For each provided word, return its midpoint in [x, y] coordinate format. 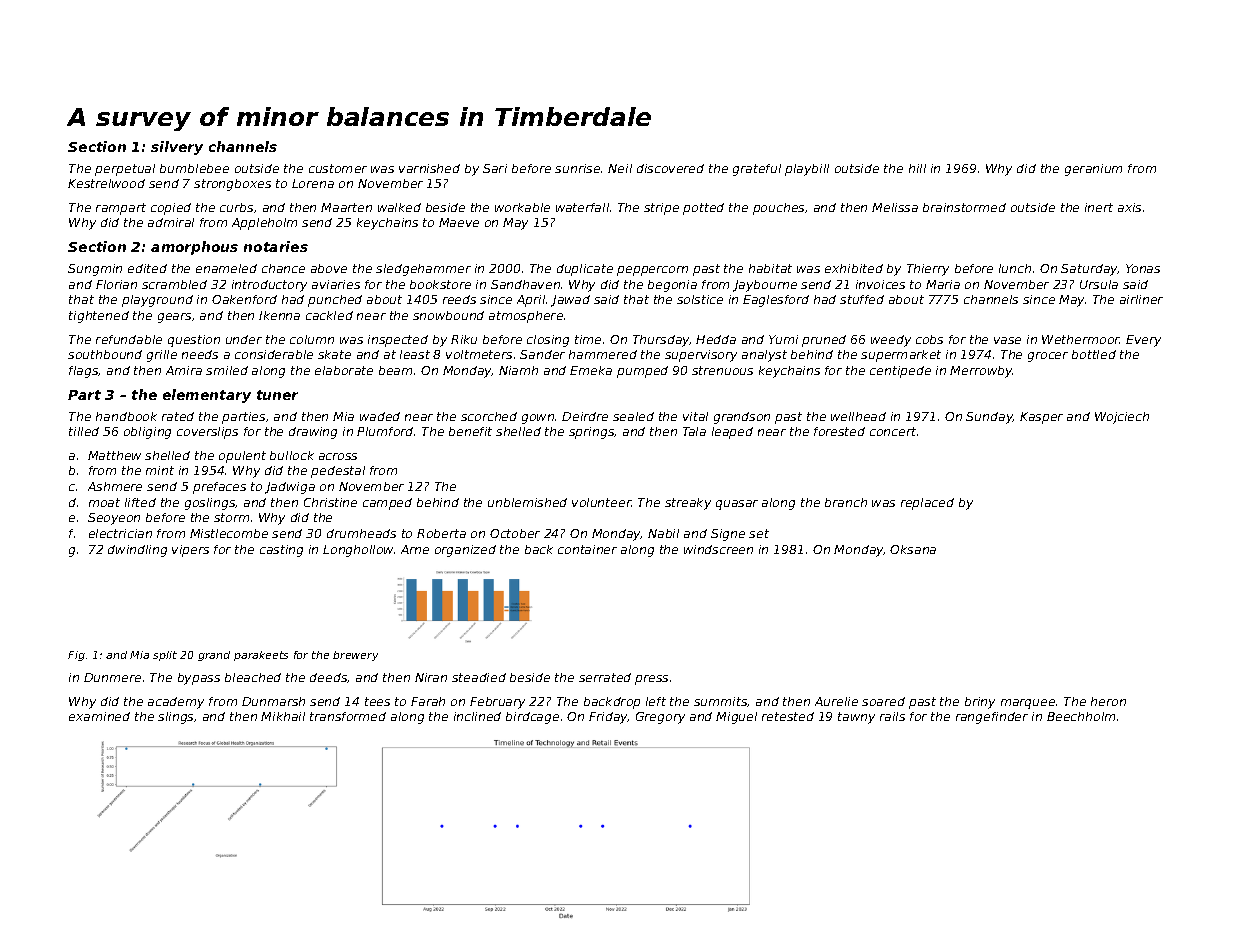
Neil [620, 168]
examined [99, 716]
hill [917, 168]
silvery [177, 148]
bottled [1094, 354]
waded [380, 416]
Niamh [518, 370]
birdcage [532, 718]
